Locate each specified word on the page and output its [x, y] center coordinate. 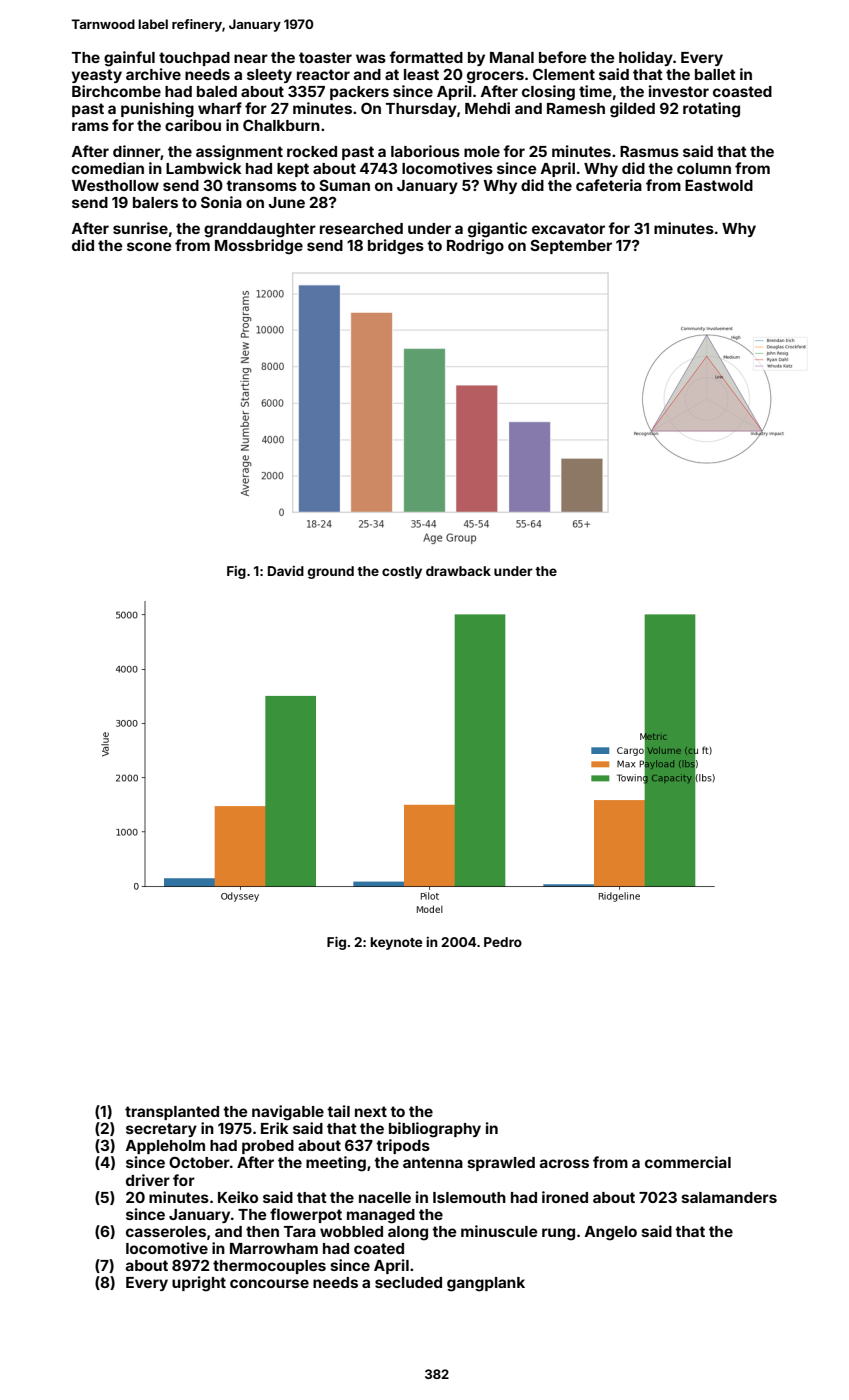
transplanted [172, 1113]
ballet [715, 74]
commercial [688, 1162]
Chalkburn [281, 125]
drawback [458, 571]
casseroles [166, 1231]
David [286, 571]
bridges [396, 247]
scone [149, 246]
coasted [742, 91]
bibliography [435, 1130]
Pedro [503, 942]
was [371, 58]
